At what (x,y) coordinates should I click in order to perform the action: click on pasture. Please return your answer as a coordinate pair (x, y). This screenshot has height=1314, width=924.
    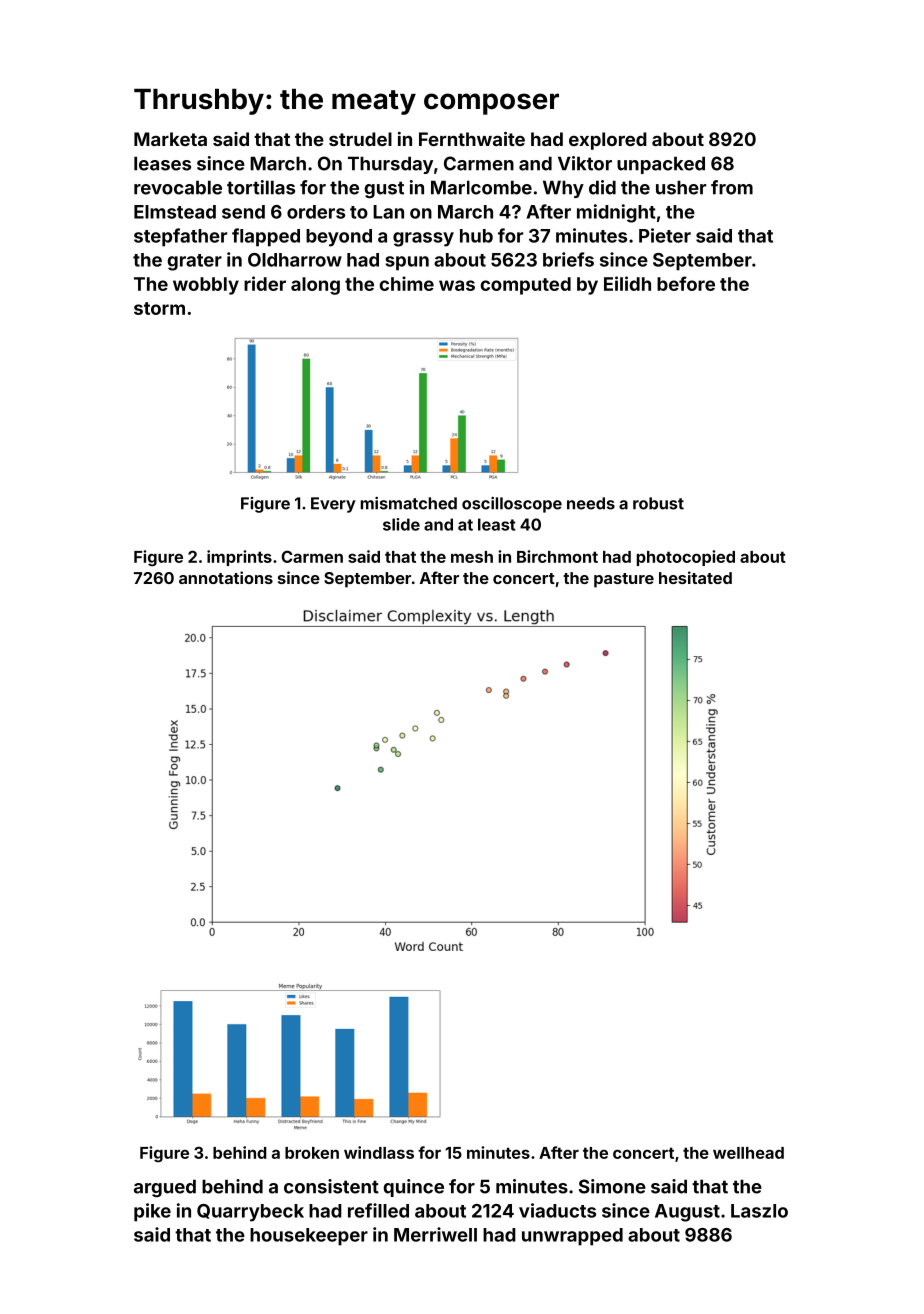
    Looking at the image, I should click on (624, 580).
